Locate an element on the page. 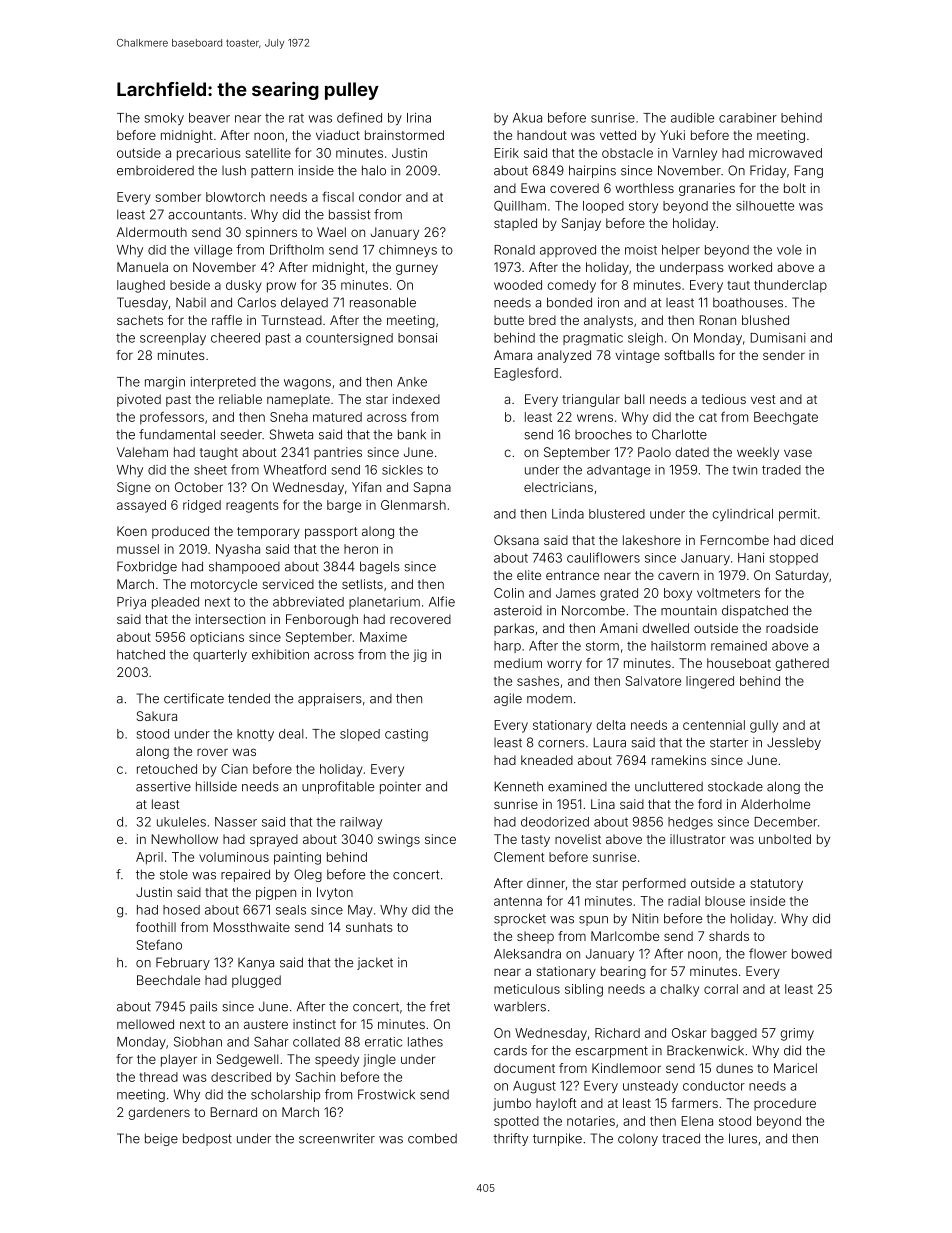  repaired is located at coordinates (245, 875).
